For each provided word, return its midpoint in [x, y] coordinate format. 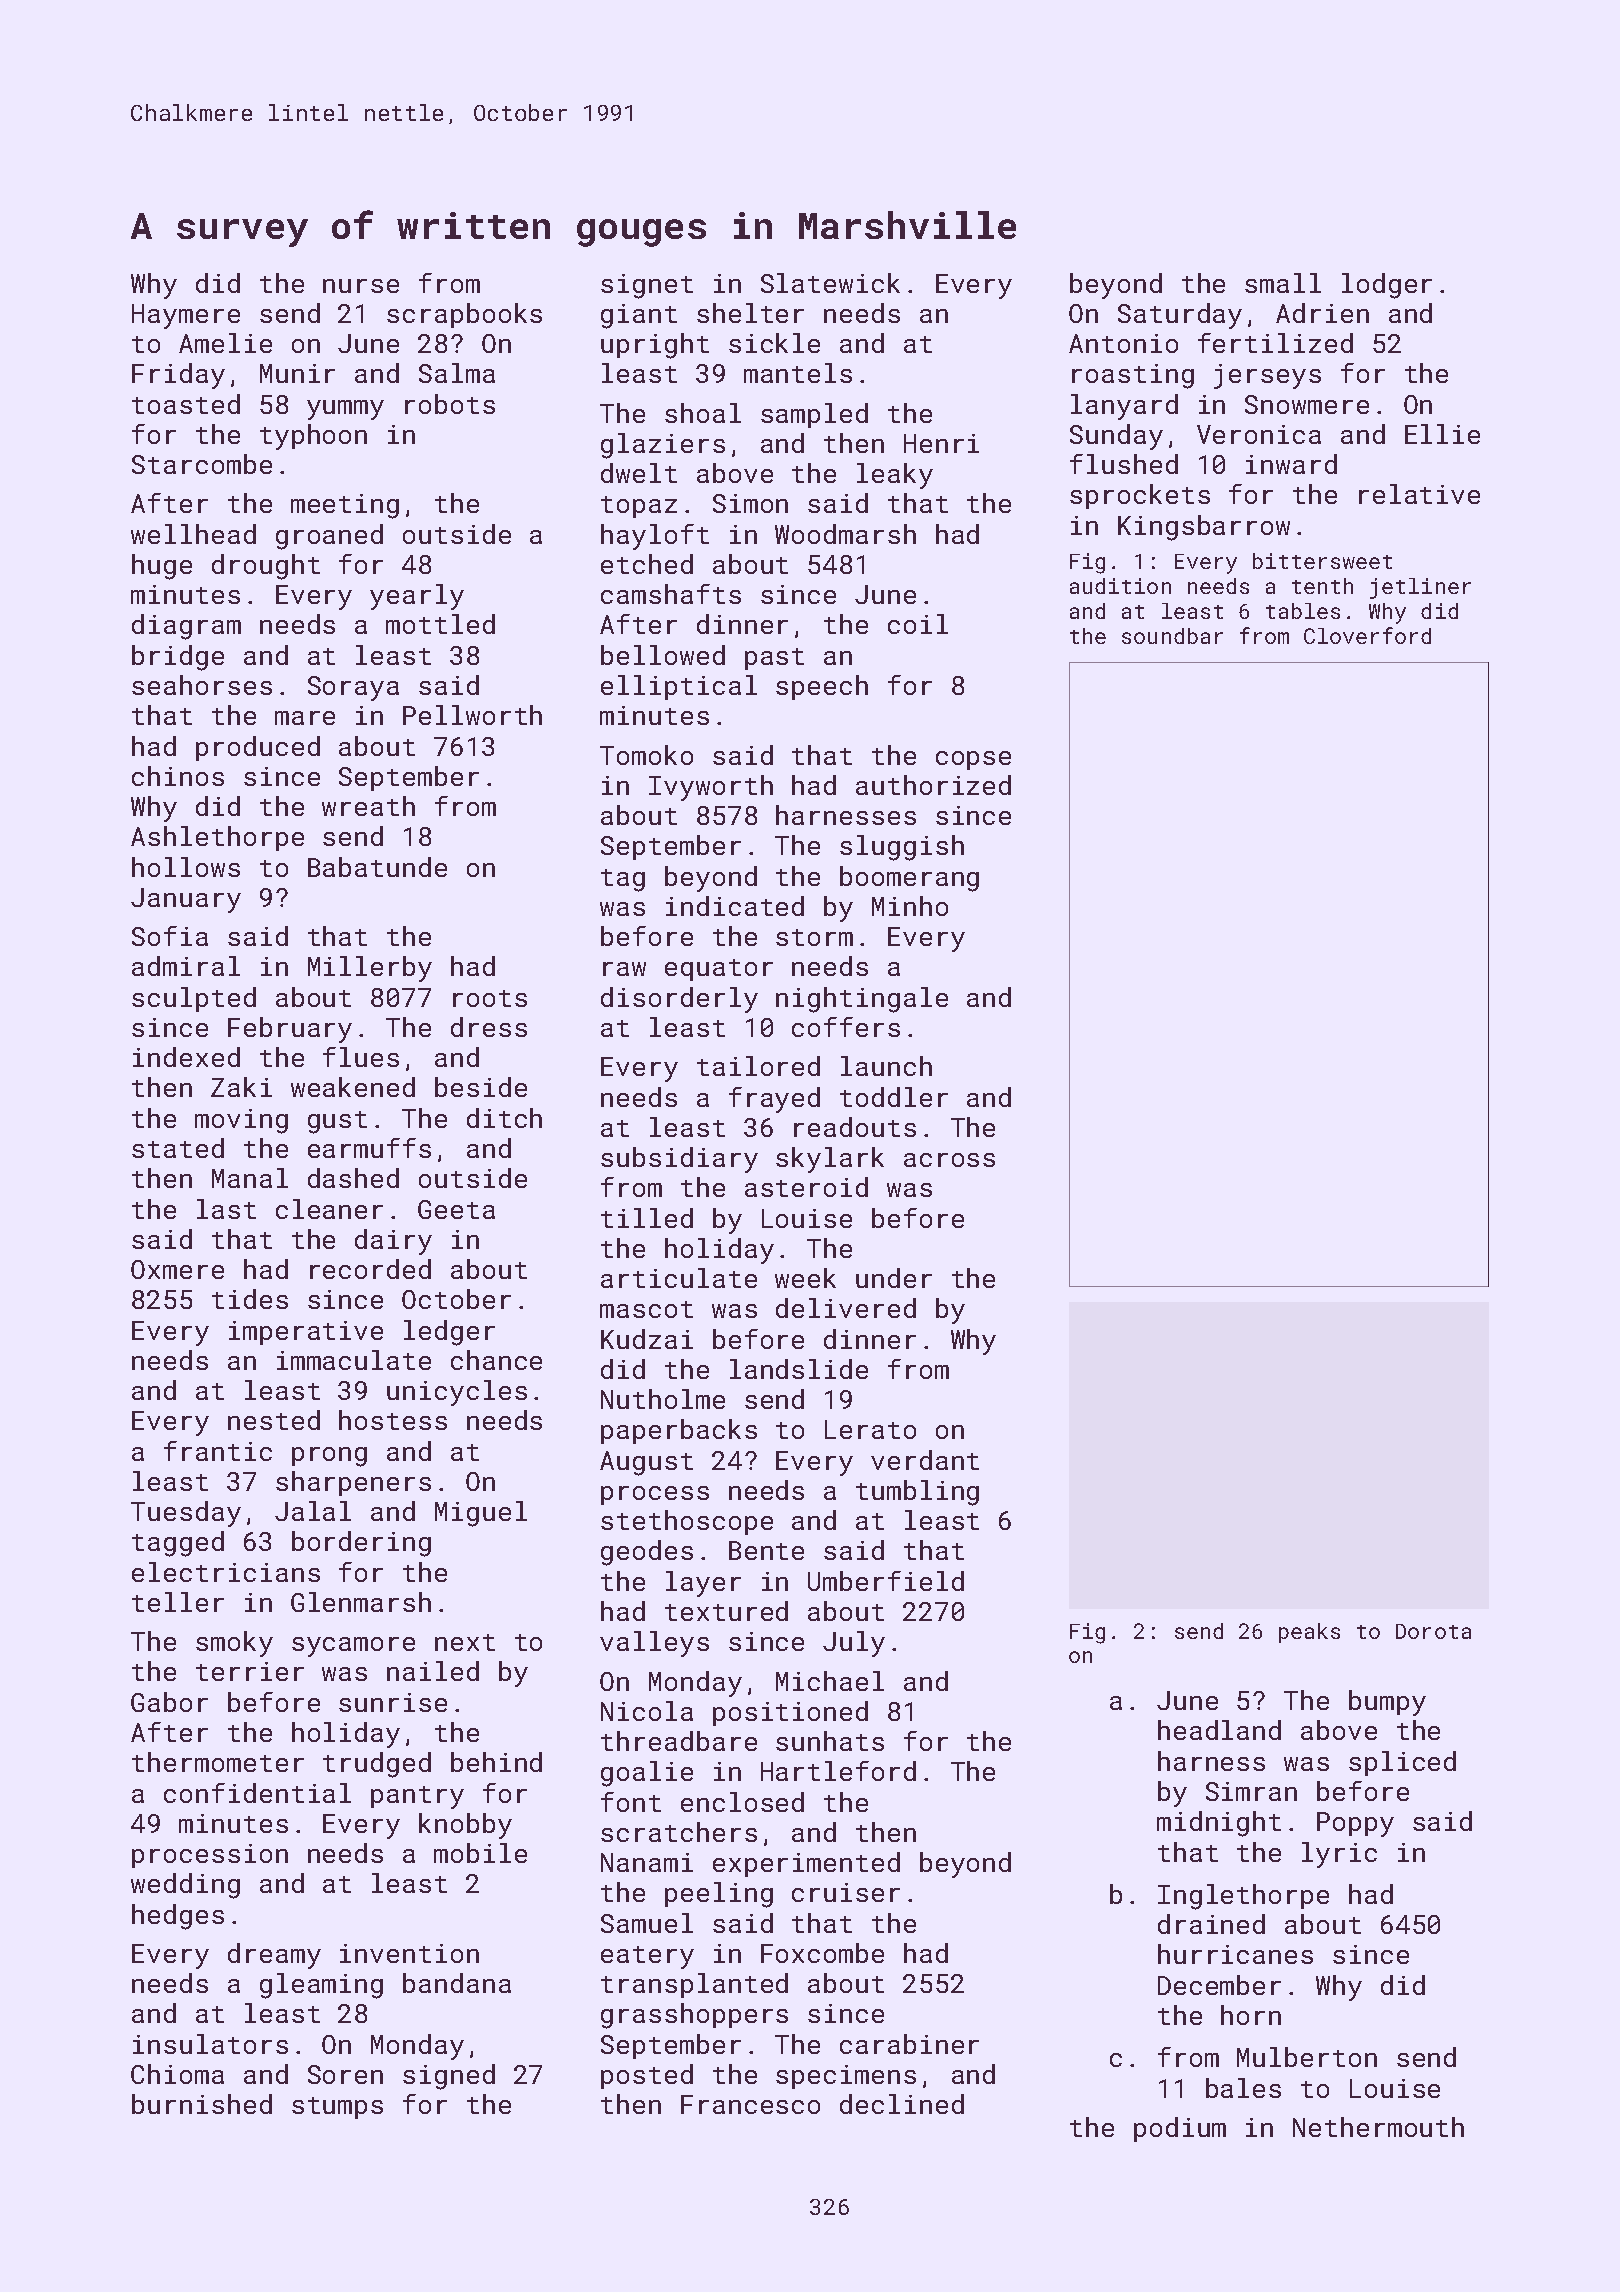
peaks [1309, 1633]
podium [1180, 2129]
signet [647, 286]
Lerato [870, 1429]
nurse [361, 286]
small [1283, 283]
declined [902, 2104]
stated [178, 1148]
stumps [337, 2108]
